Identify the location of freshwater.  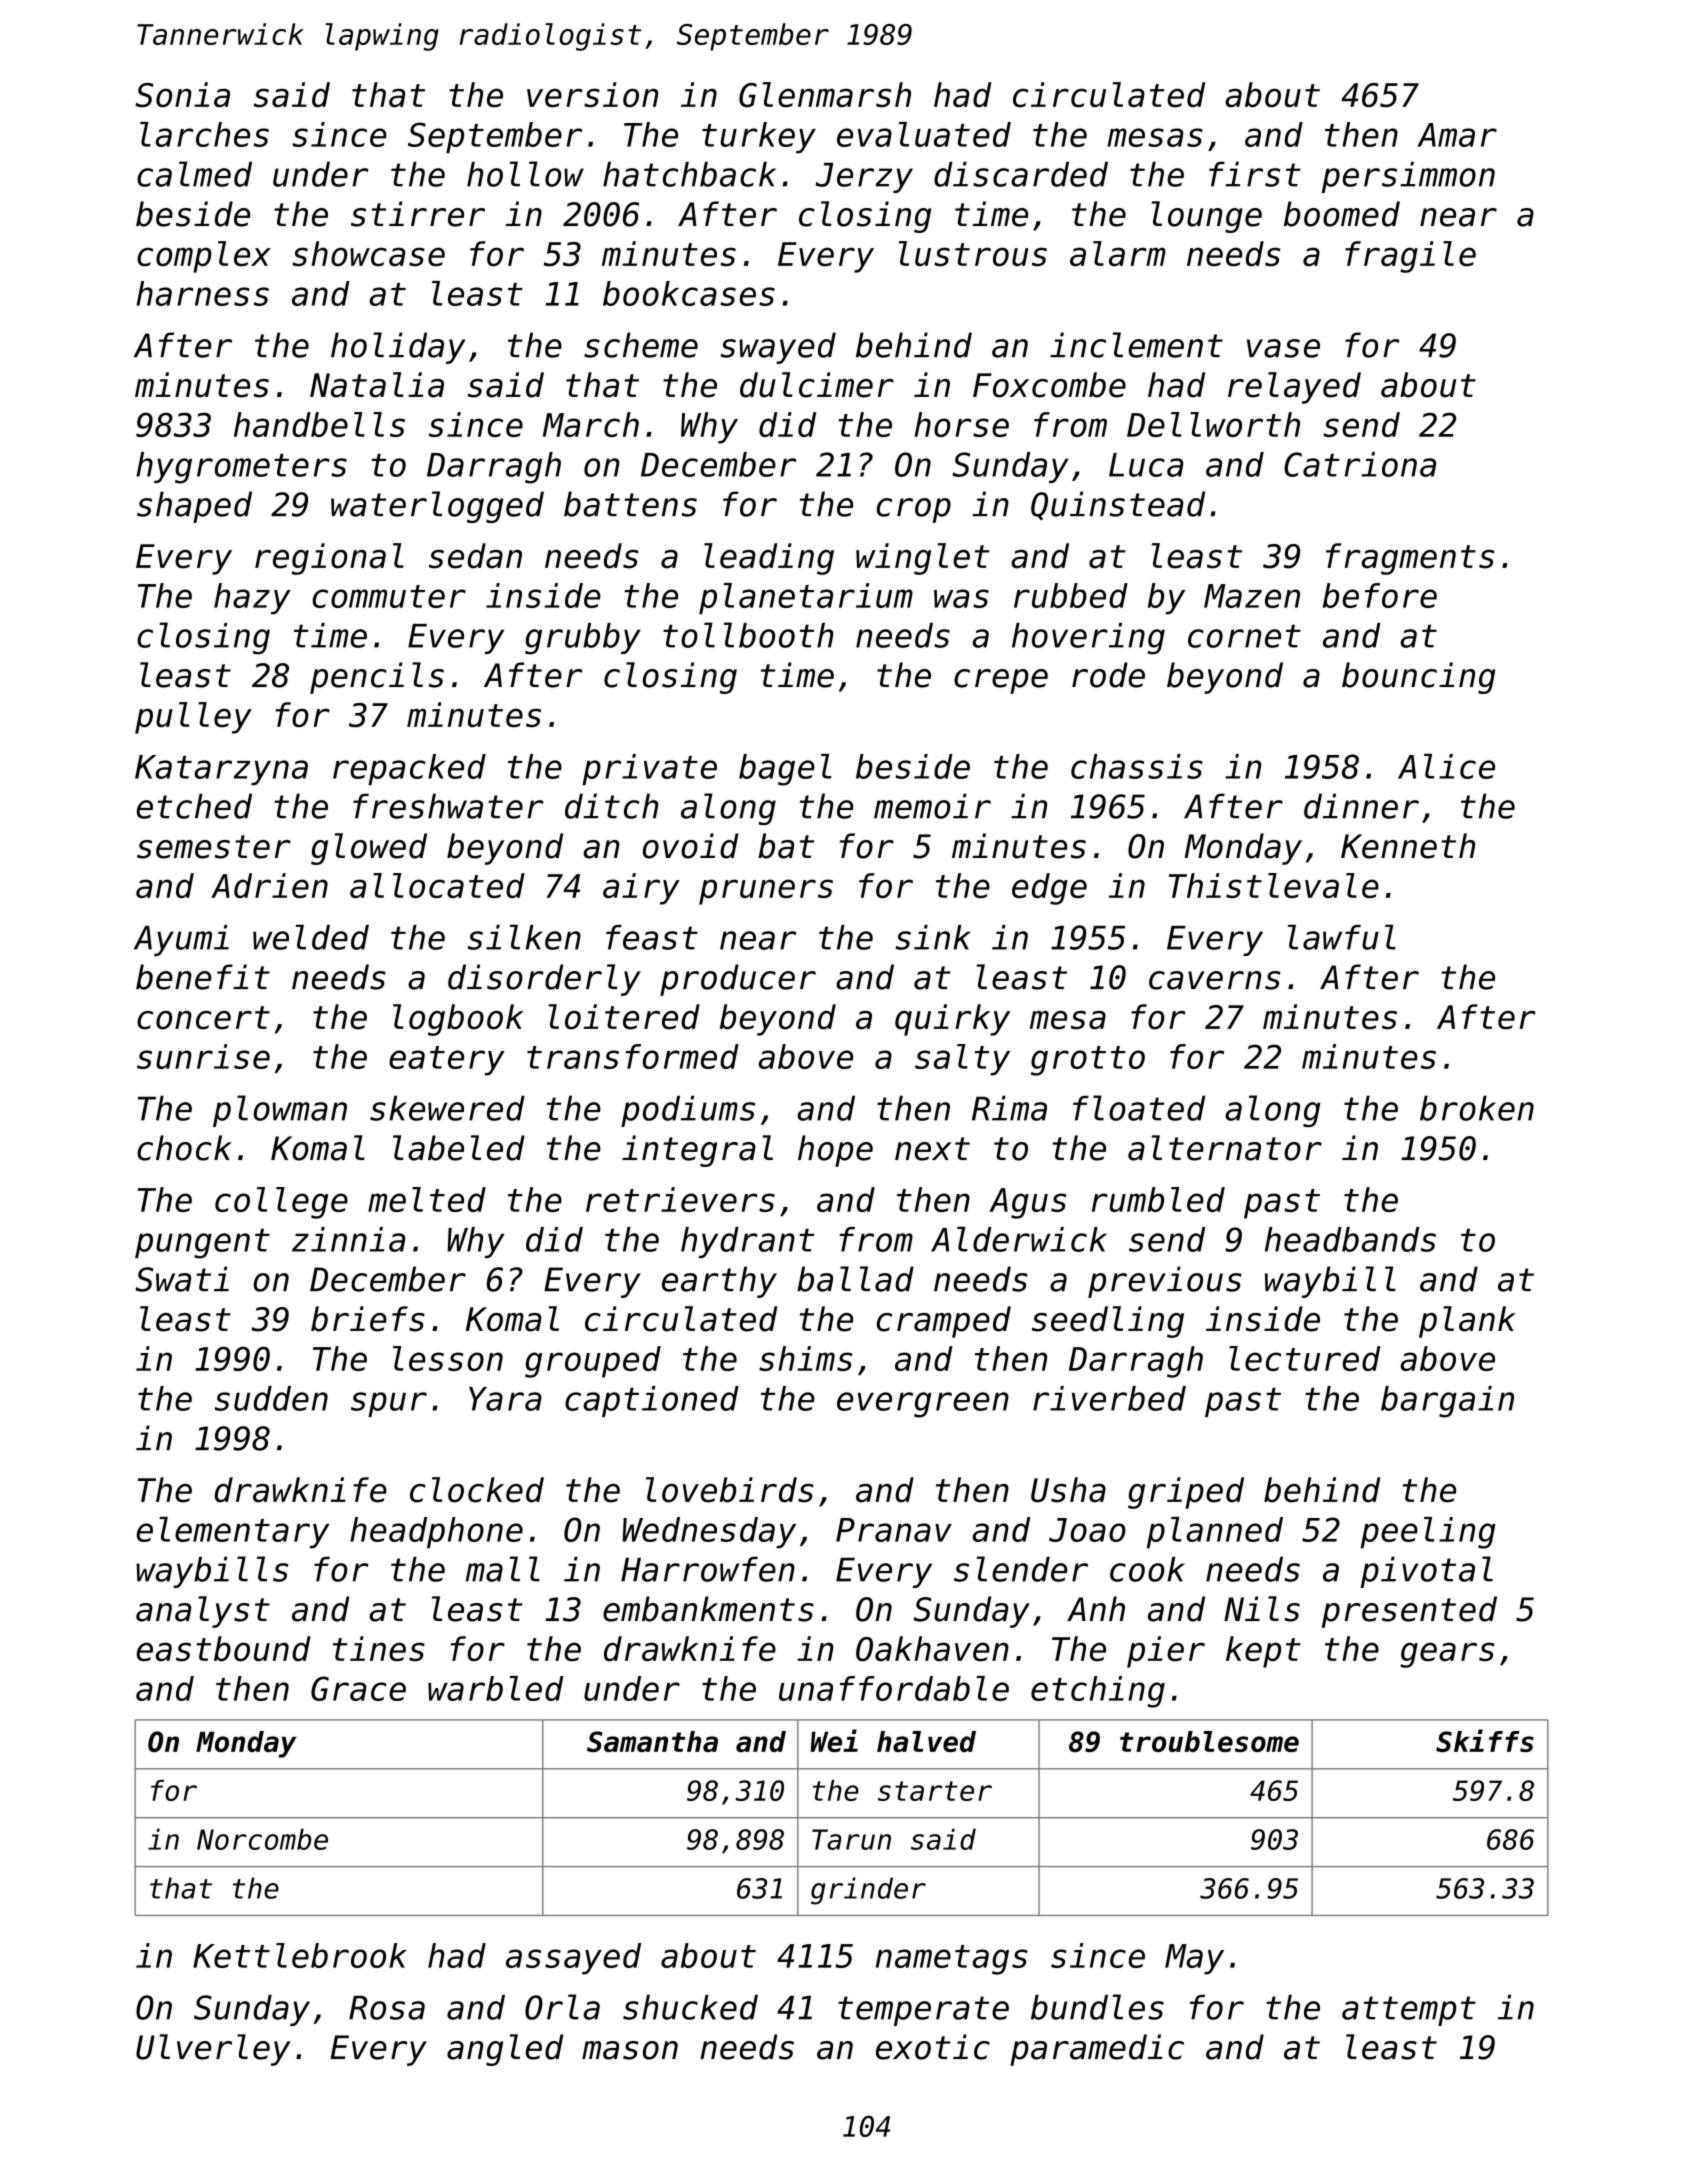
(448, 806).
